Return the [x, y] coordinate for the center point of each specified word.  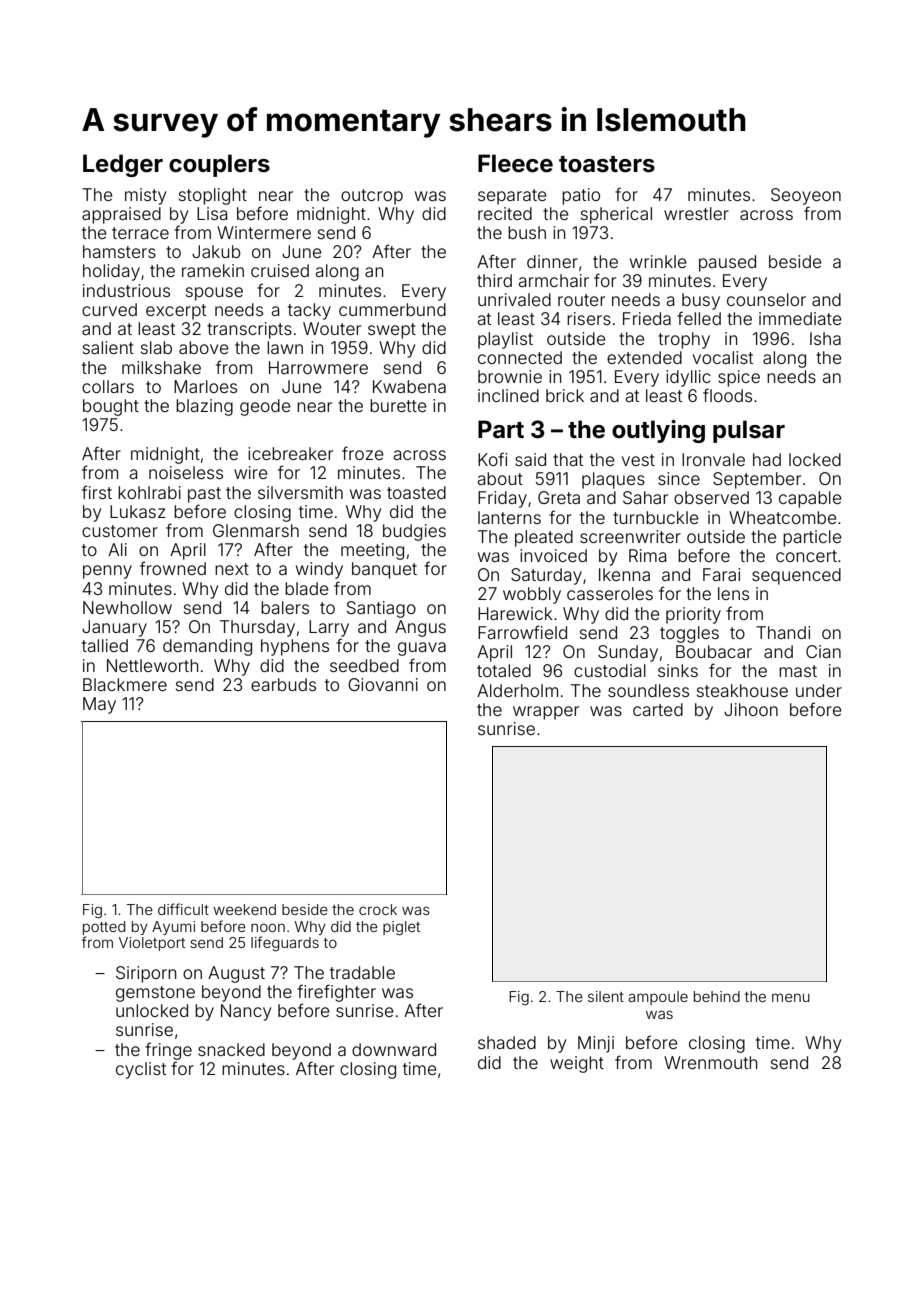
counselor [766, 299]
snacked [231, 1049]
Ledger [123, 165]
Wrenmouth [711, 1062]
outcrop [372, 197]
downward [394, 1049]
